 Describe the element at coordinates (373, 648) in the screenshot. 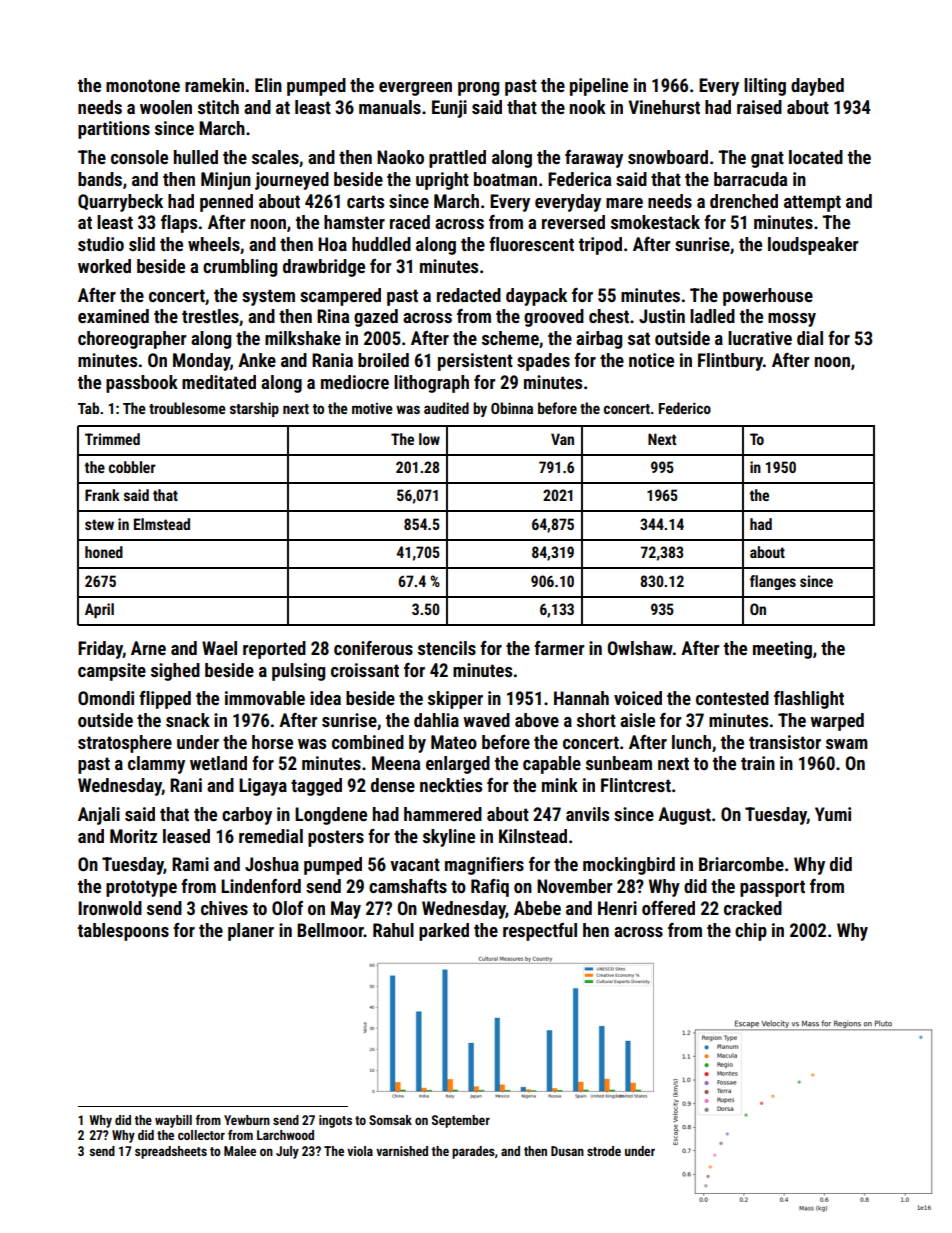

I see `coniferous` at that location.
